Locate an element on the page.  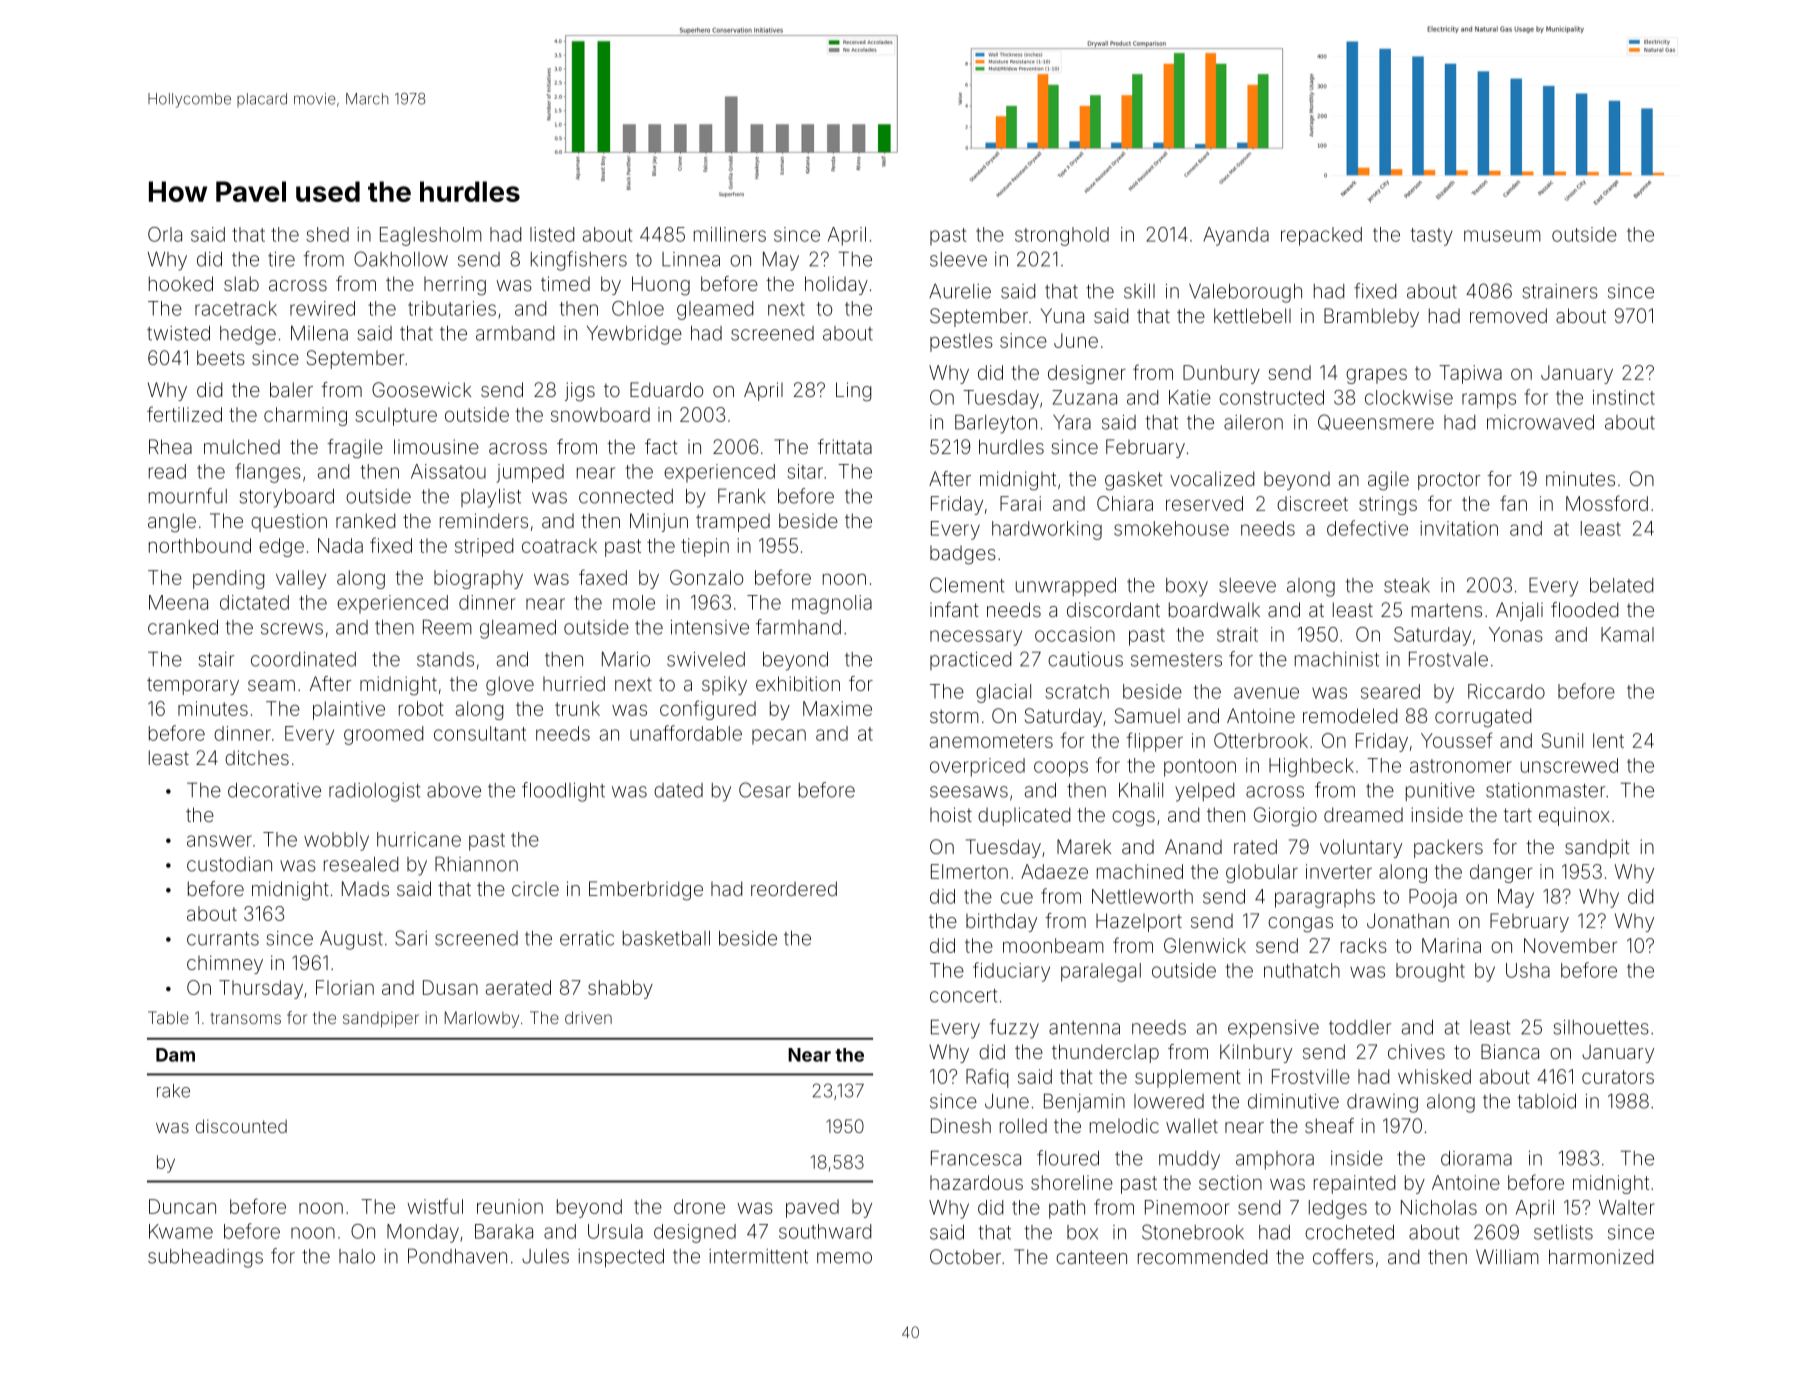
floodlight is located at coordinates (563, 792).
